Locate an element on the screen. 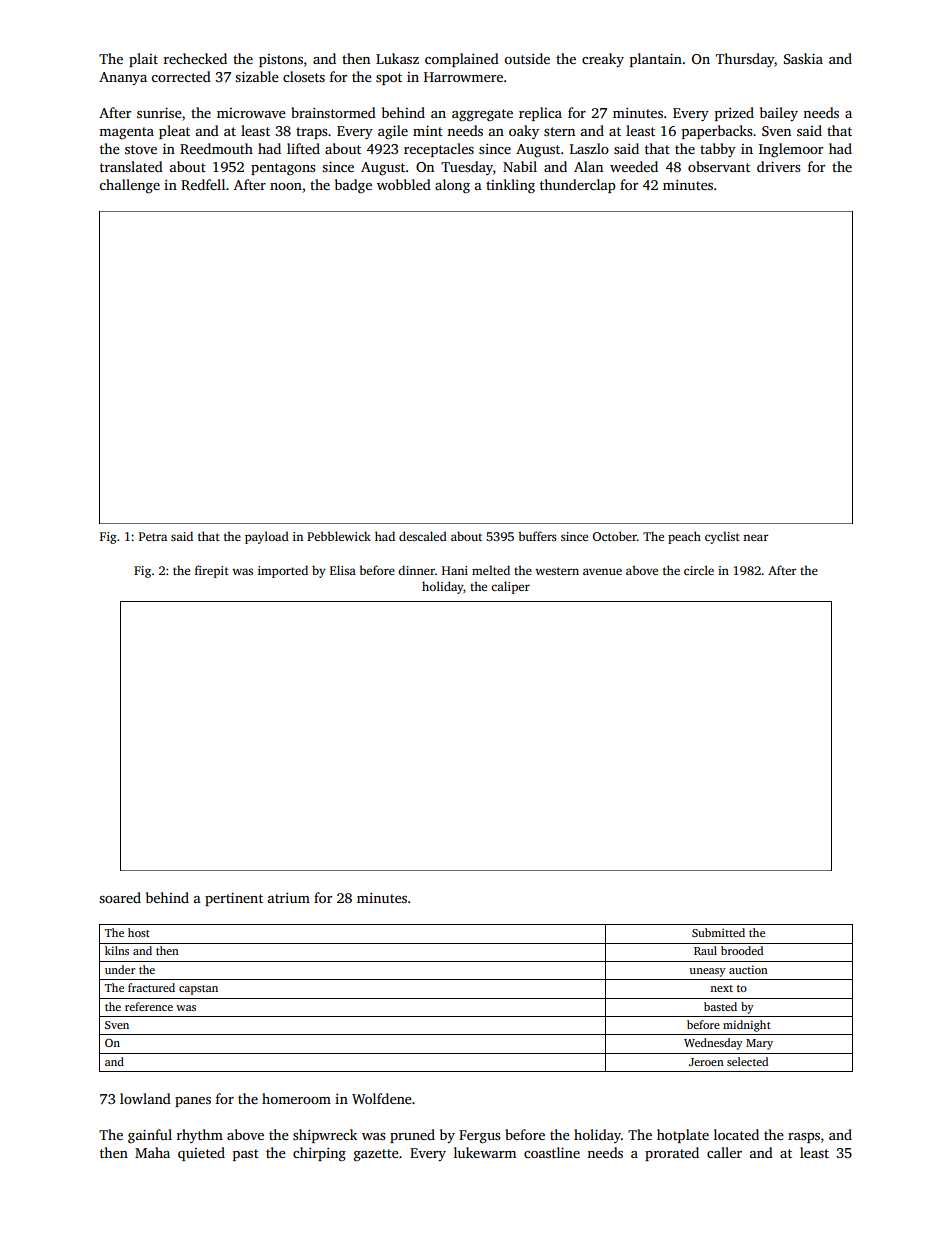 The width and height of the screenshot is (952, 1233). Maha is located at coordinates (152, 1152).
